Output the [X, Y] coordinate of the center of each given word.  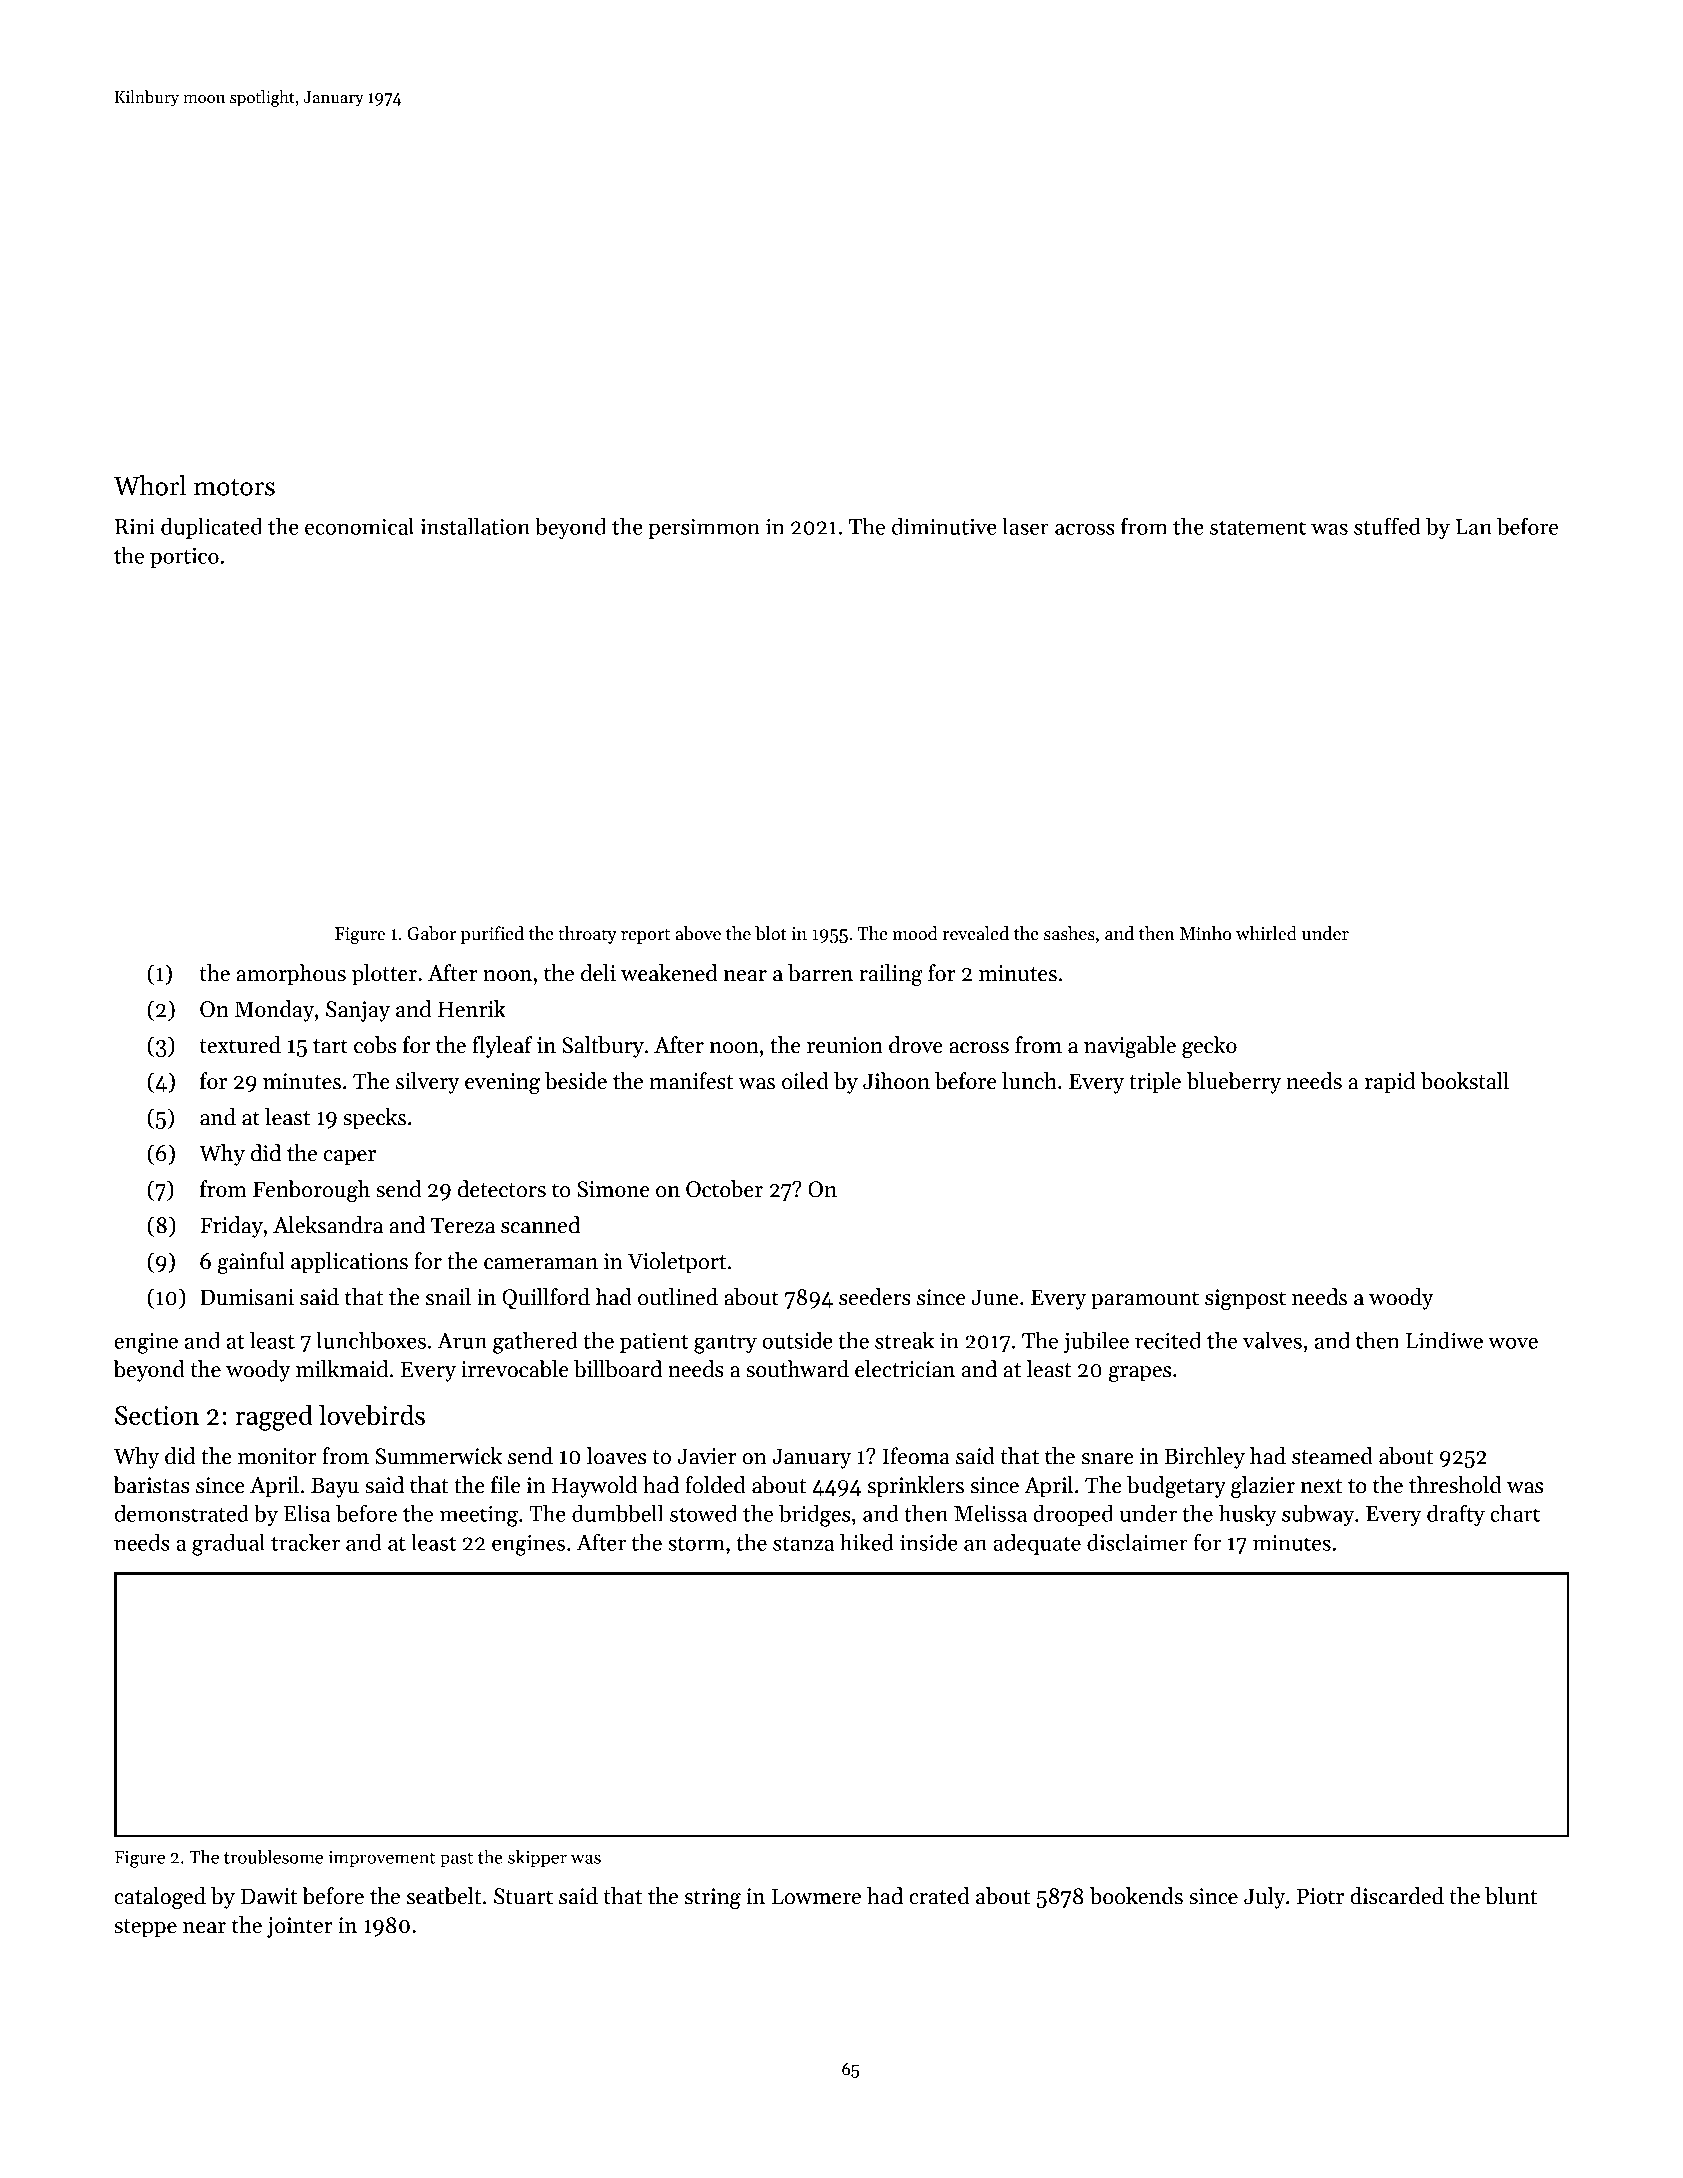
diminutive [944, 526]
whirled [1266, 933]
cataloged [160, 1898]
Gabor [431, 933]
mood [915, 933]
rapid [1390, 1083]
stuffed [1387, 526]
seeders [875, 1297]
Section [157, 1415]
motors [234, 487]
